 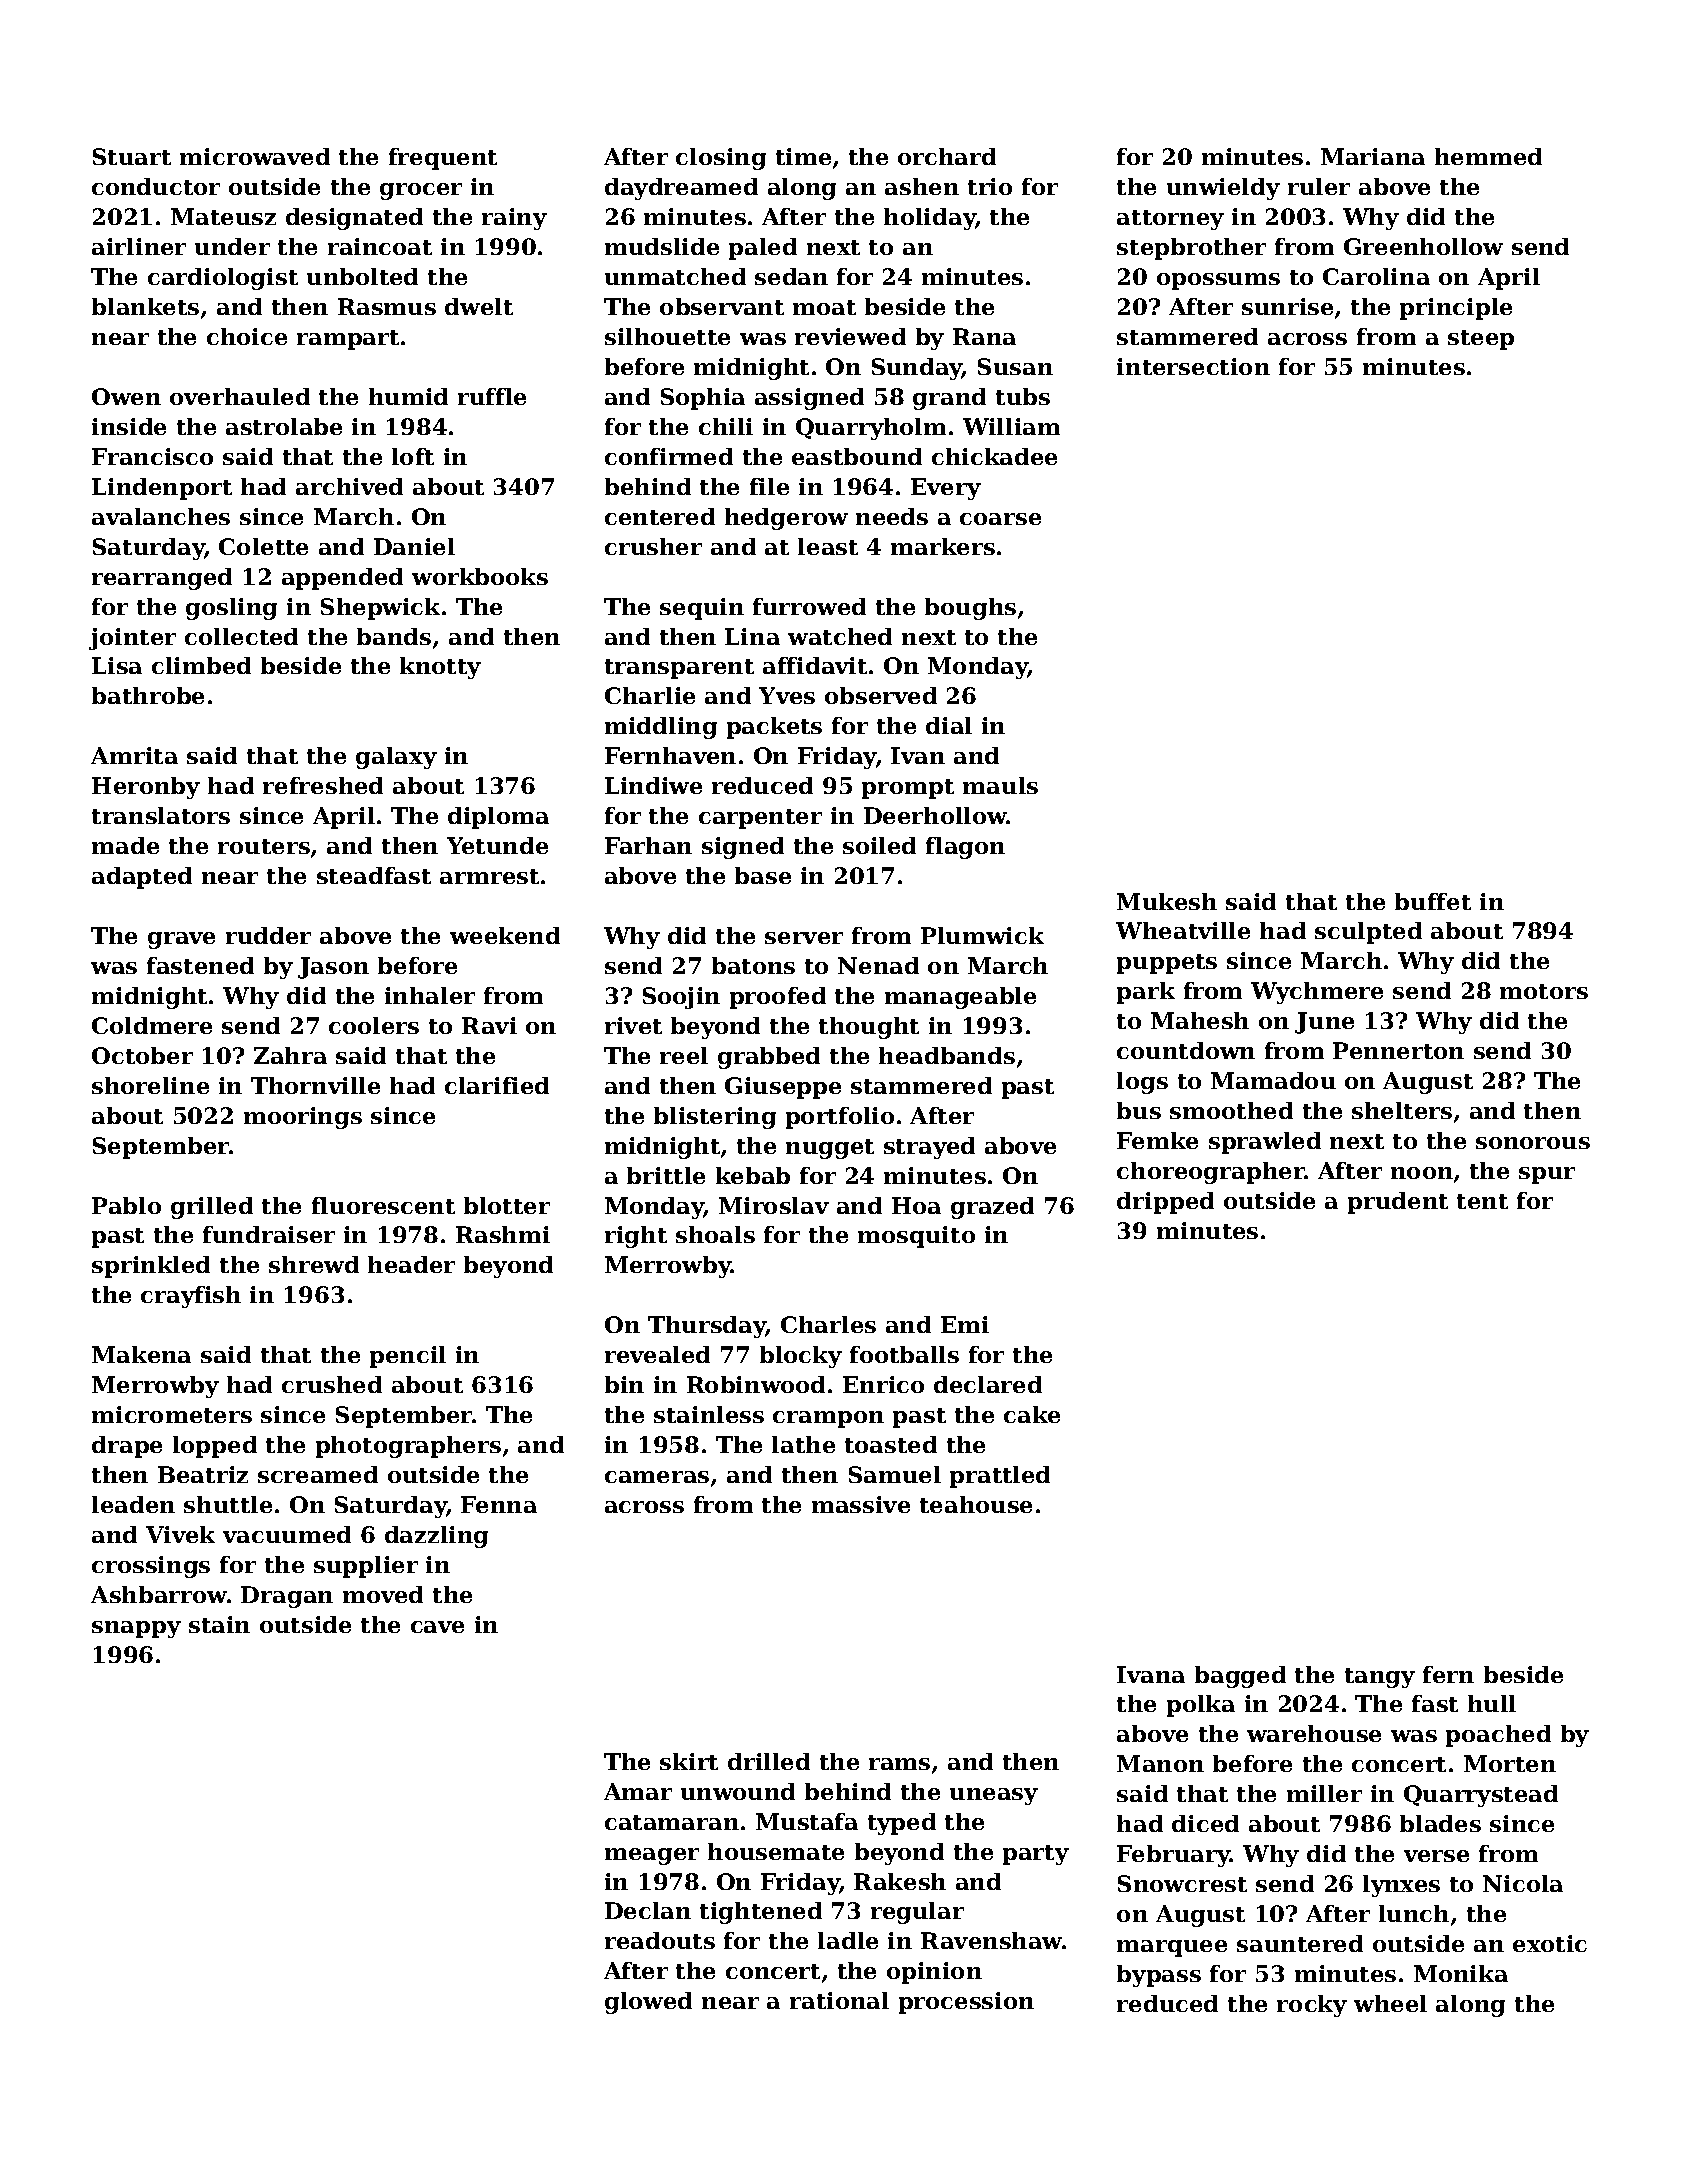 I want to click on microwaved, so click(x=255, y=156).
